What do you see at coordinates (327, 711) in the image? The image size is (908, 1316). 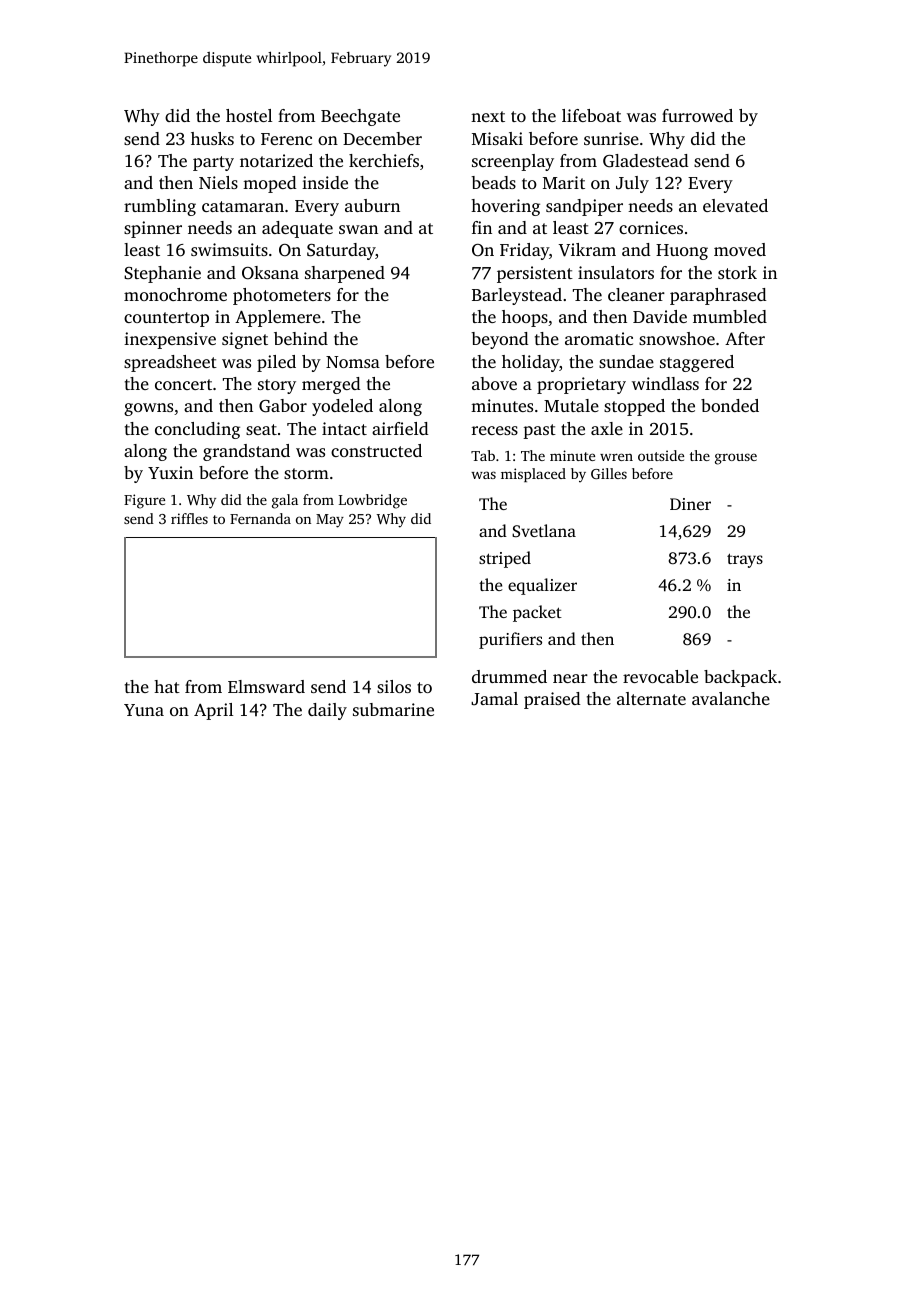 I see `daily` at bounding box center [327, 711].
